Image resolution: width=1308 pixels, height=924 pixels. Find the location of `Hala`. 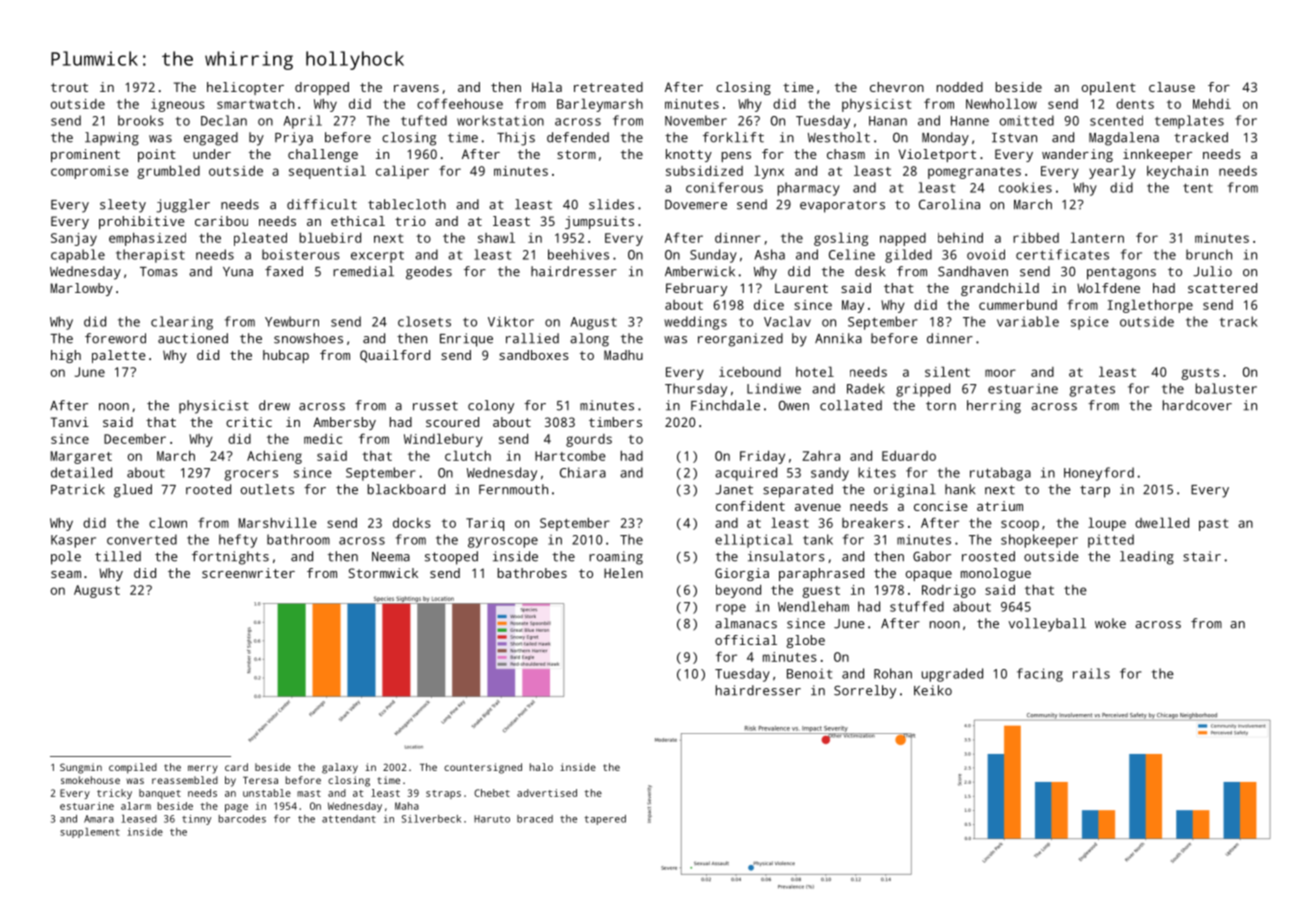

Hala is located at coordinates (547, 87).
